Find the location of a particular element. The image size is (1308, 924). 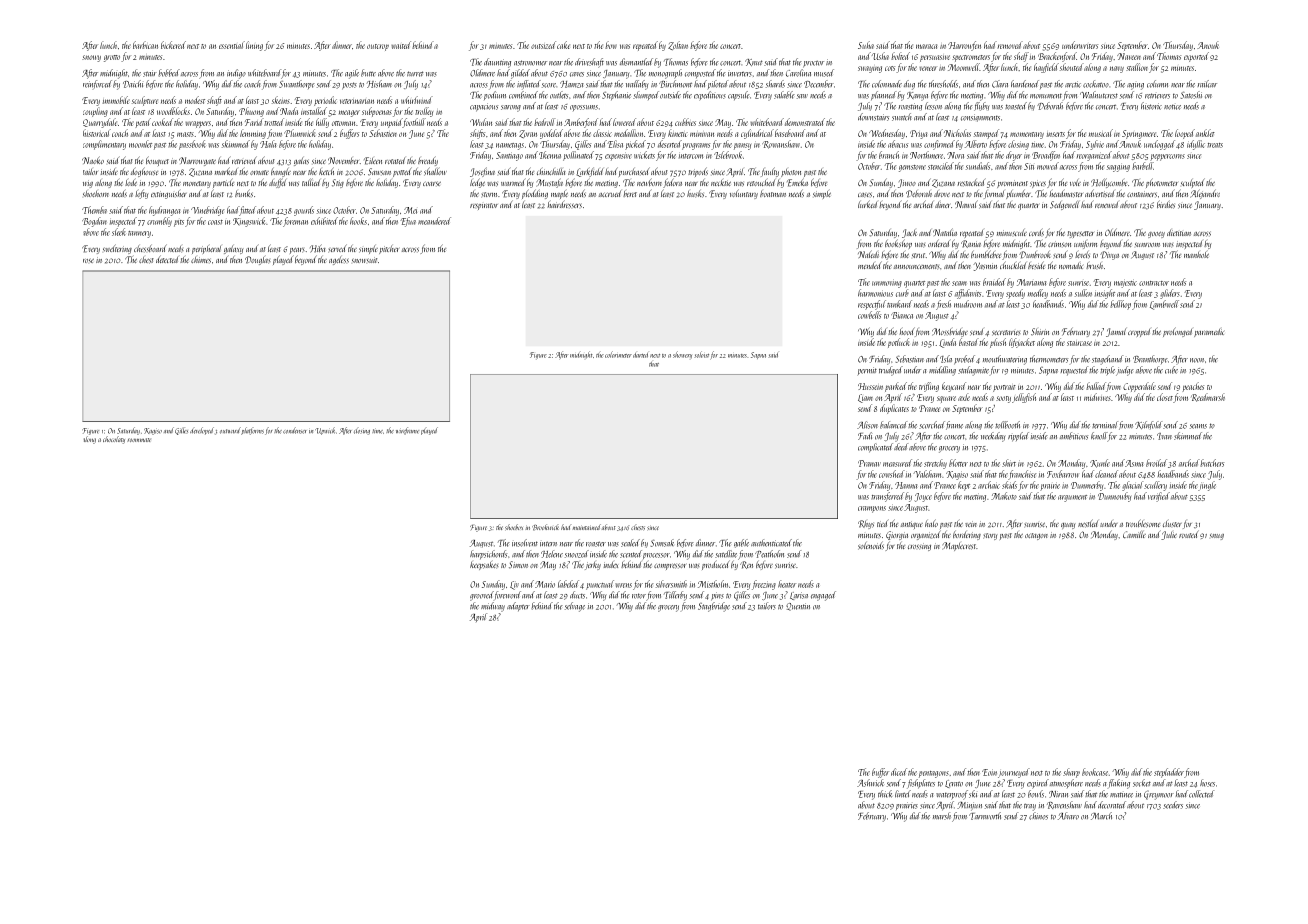

Tarnworth is located at coordinates (985, 816).
